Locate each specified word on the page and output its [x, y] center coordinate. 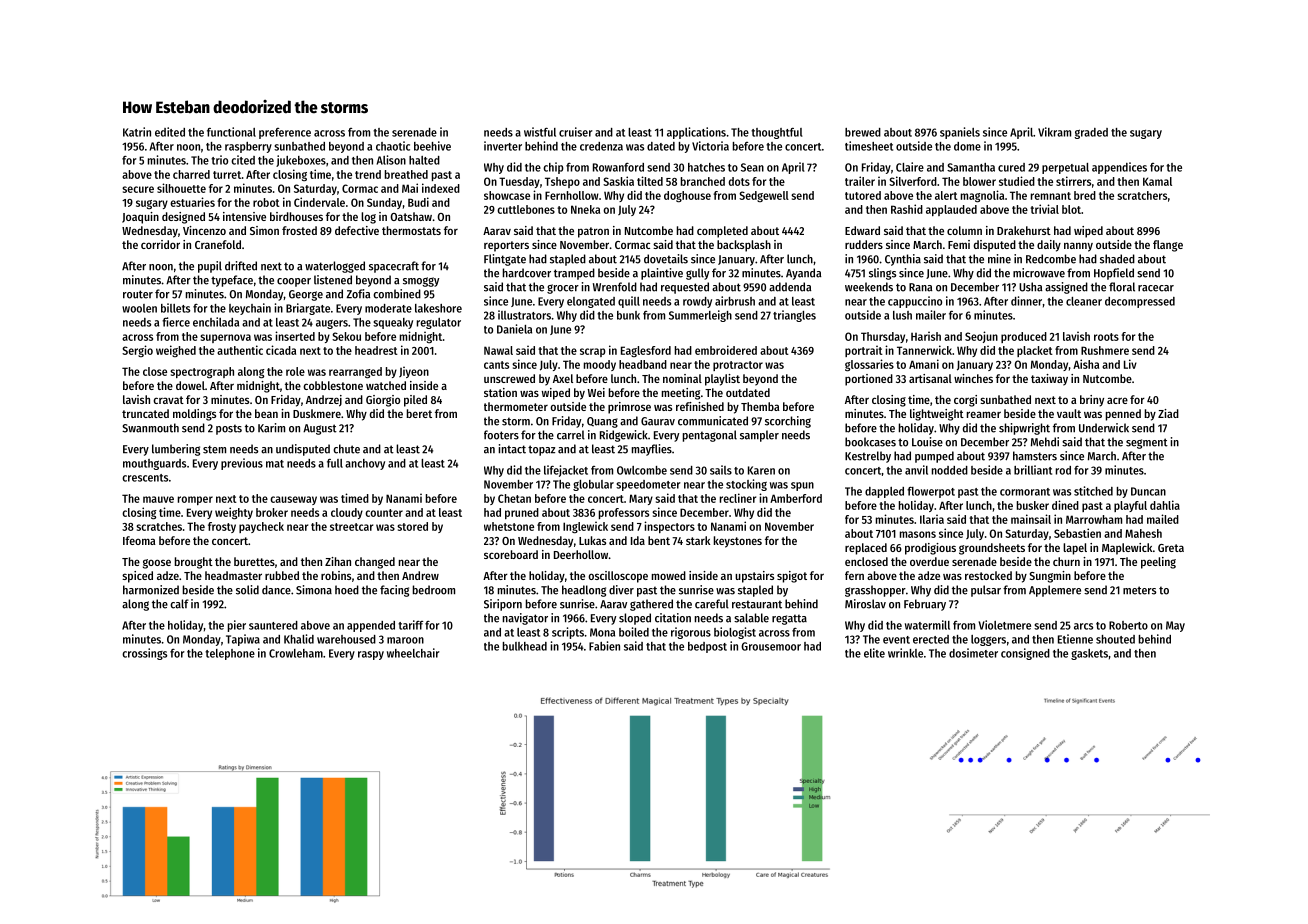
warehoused [346, 639]
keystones [738, 542]
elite [874, 653]
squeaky [393, 323]
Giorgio [383, 401]
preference [285, 133]
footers [501, 435]
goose [157, 564]
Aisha [1086, 364]
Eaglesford [646, 351]
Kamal [1157, 181]
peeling [1158, 563]
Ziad [1168, 413]
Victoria [710, 146]
